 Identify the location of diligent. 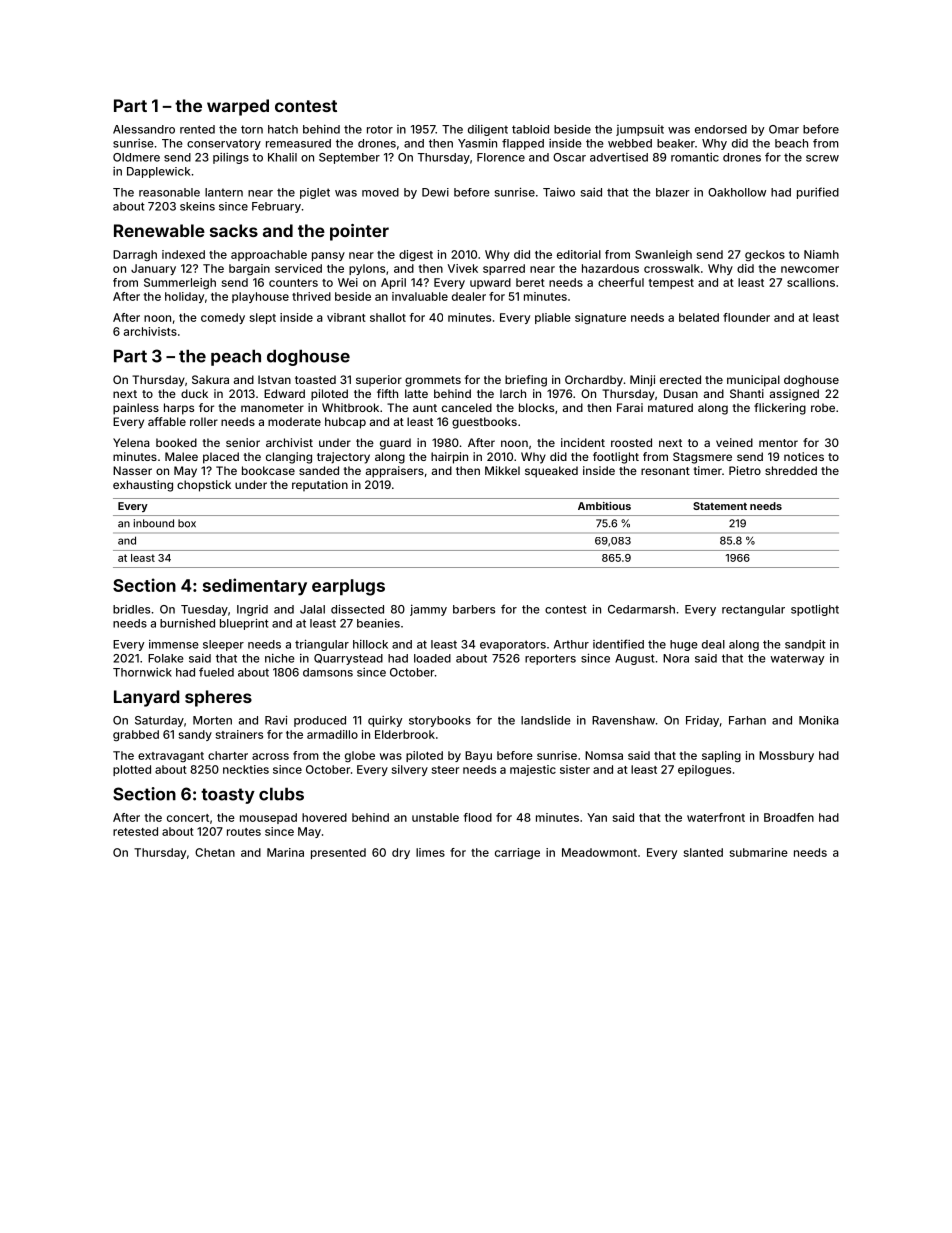
(488, 130).
